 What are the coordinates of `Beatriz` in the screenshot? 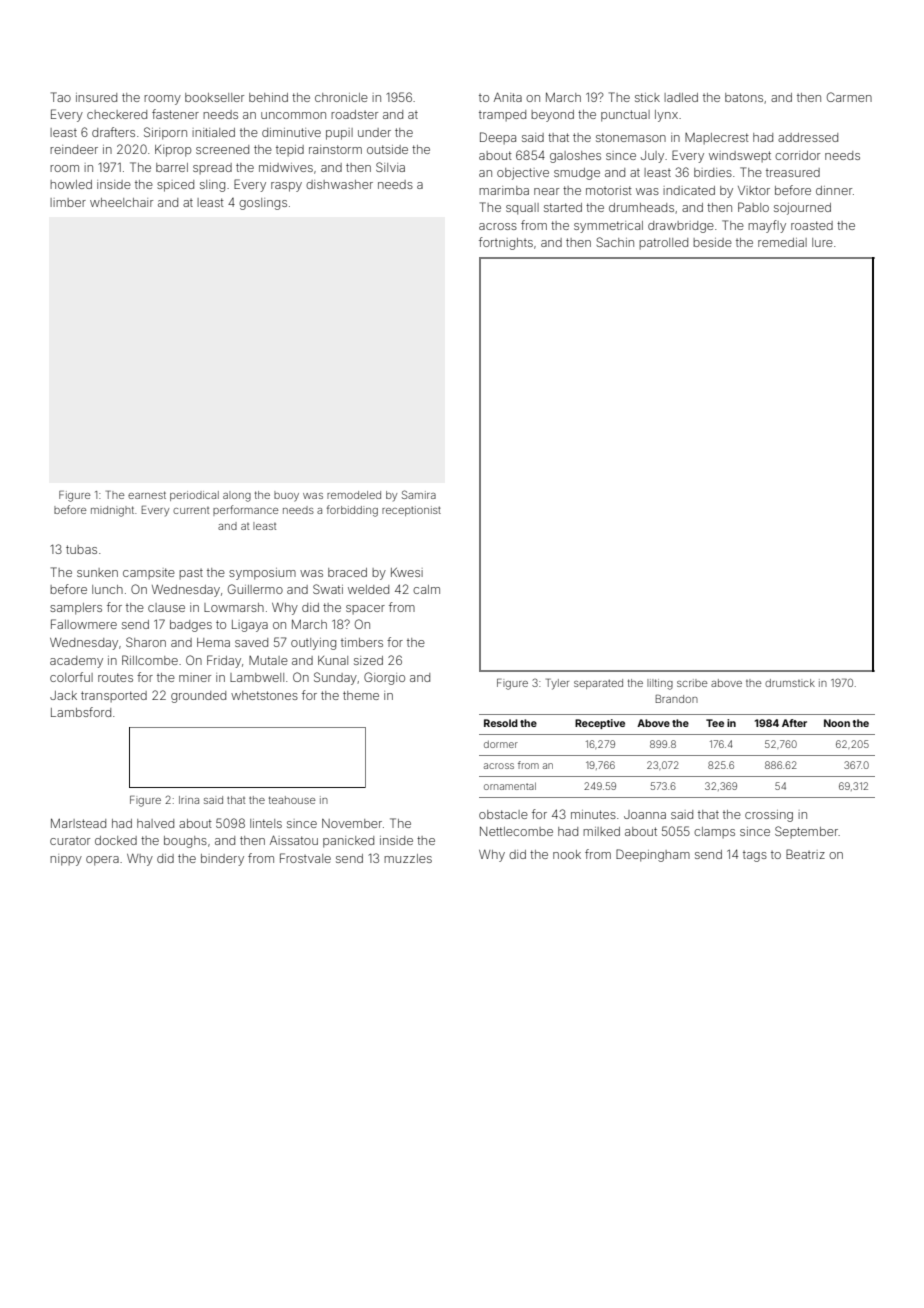 It's located at (805, 854).
